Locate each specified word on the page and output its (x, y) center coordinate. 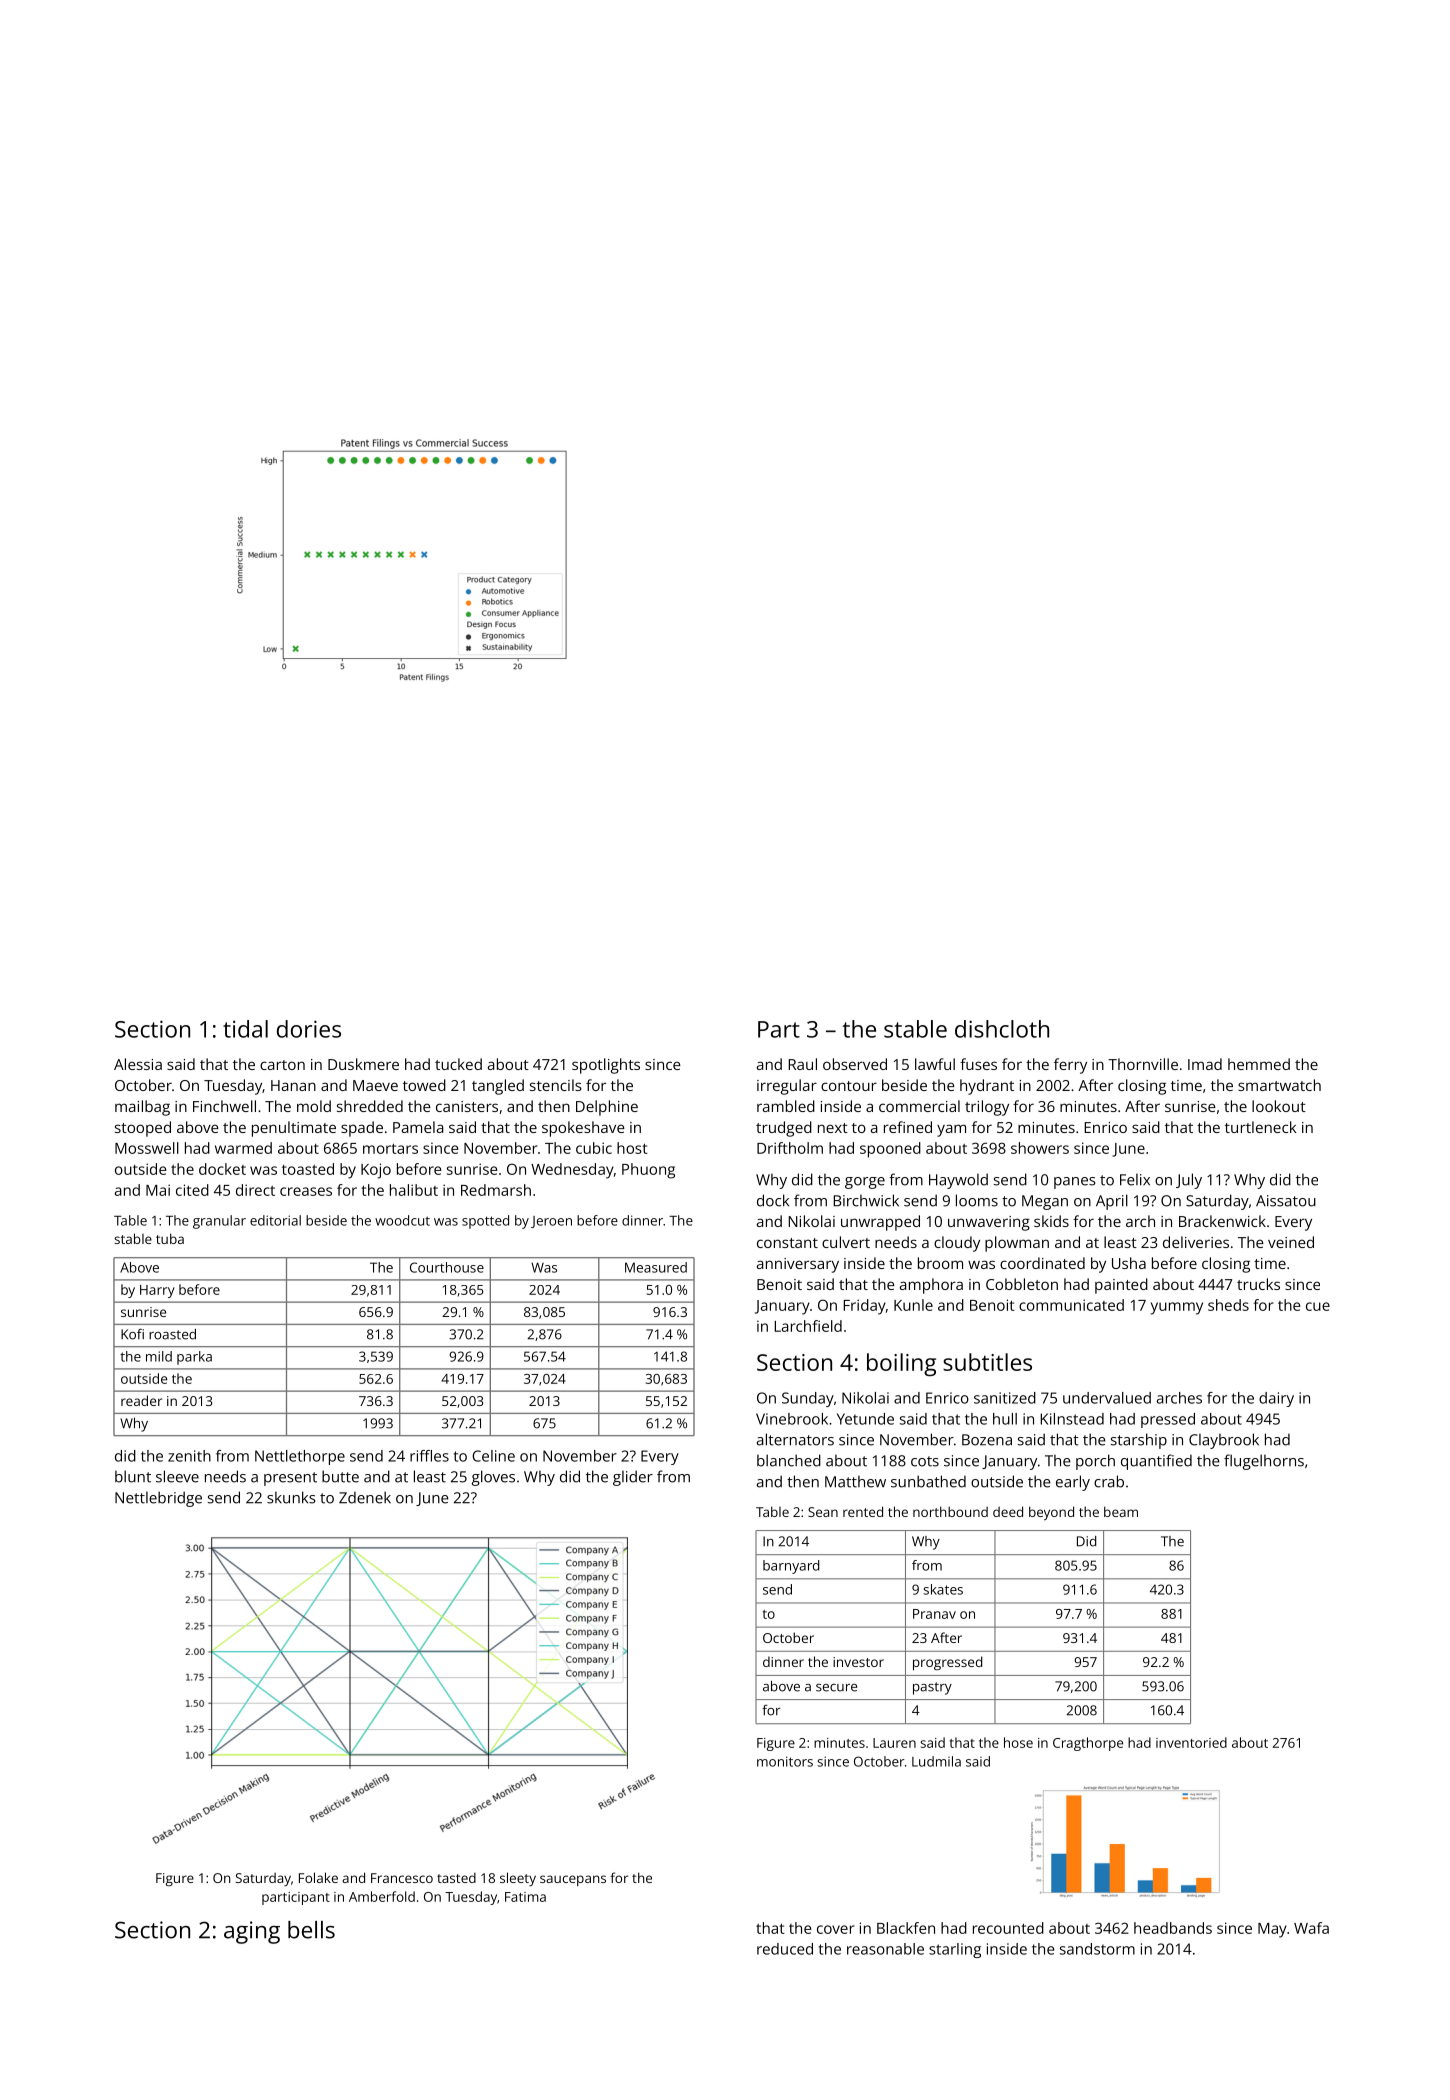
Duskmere (363, 1064)
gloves (493, 1478)
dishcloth (1002, 1029)
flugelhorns (1264, 1462)
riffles (429, 1456)
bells (311, 1930)
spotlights (606, 1066)
